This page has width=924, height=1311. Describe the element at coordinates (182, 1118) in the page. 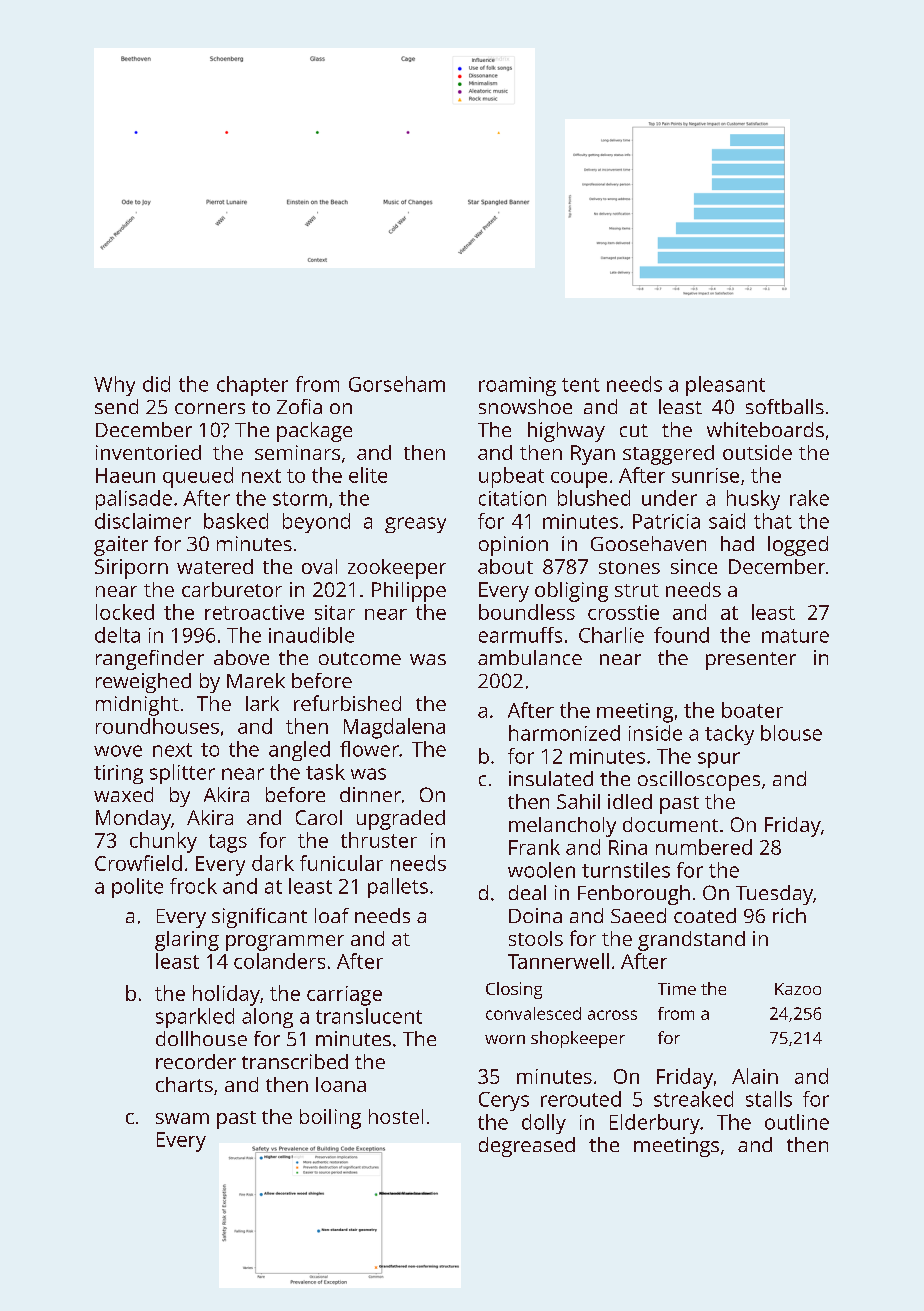

I see `swam` at that location.
